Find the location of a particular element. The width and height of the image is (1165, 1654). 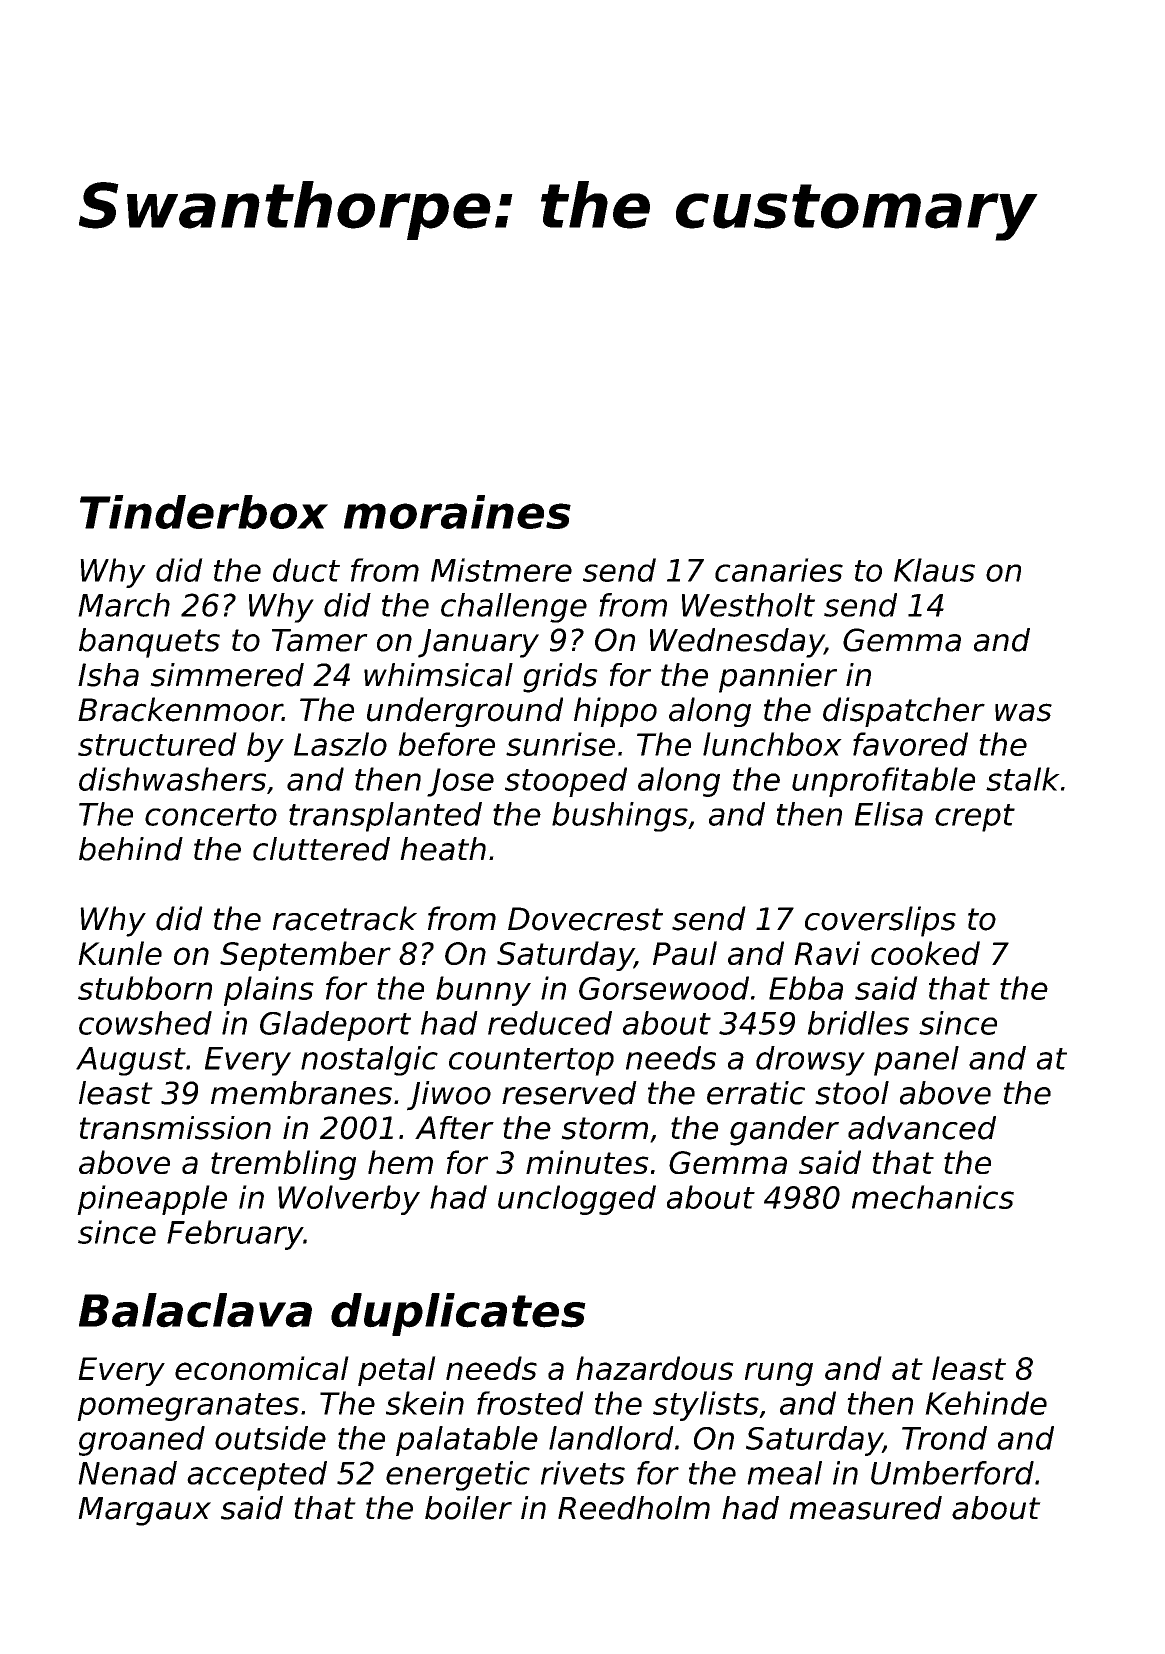

Isha is located at coordinates (108, 675).
